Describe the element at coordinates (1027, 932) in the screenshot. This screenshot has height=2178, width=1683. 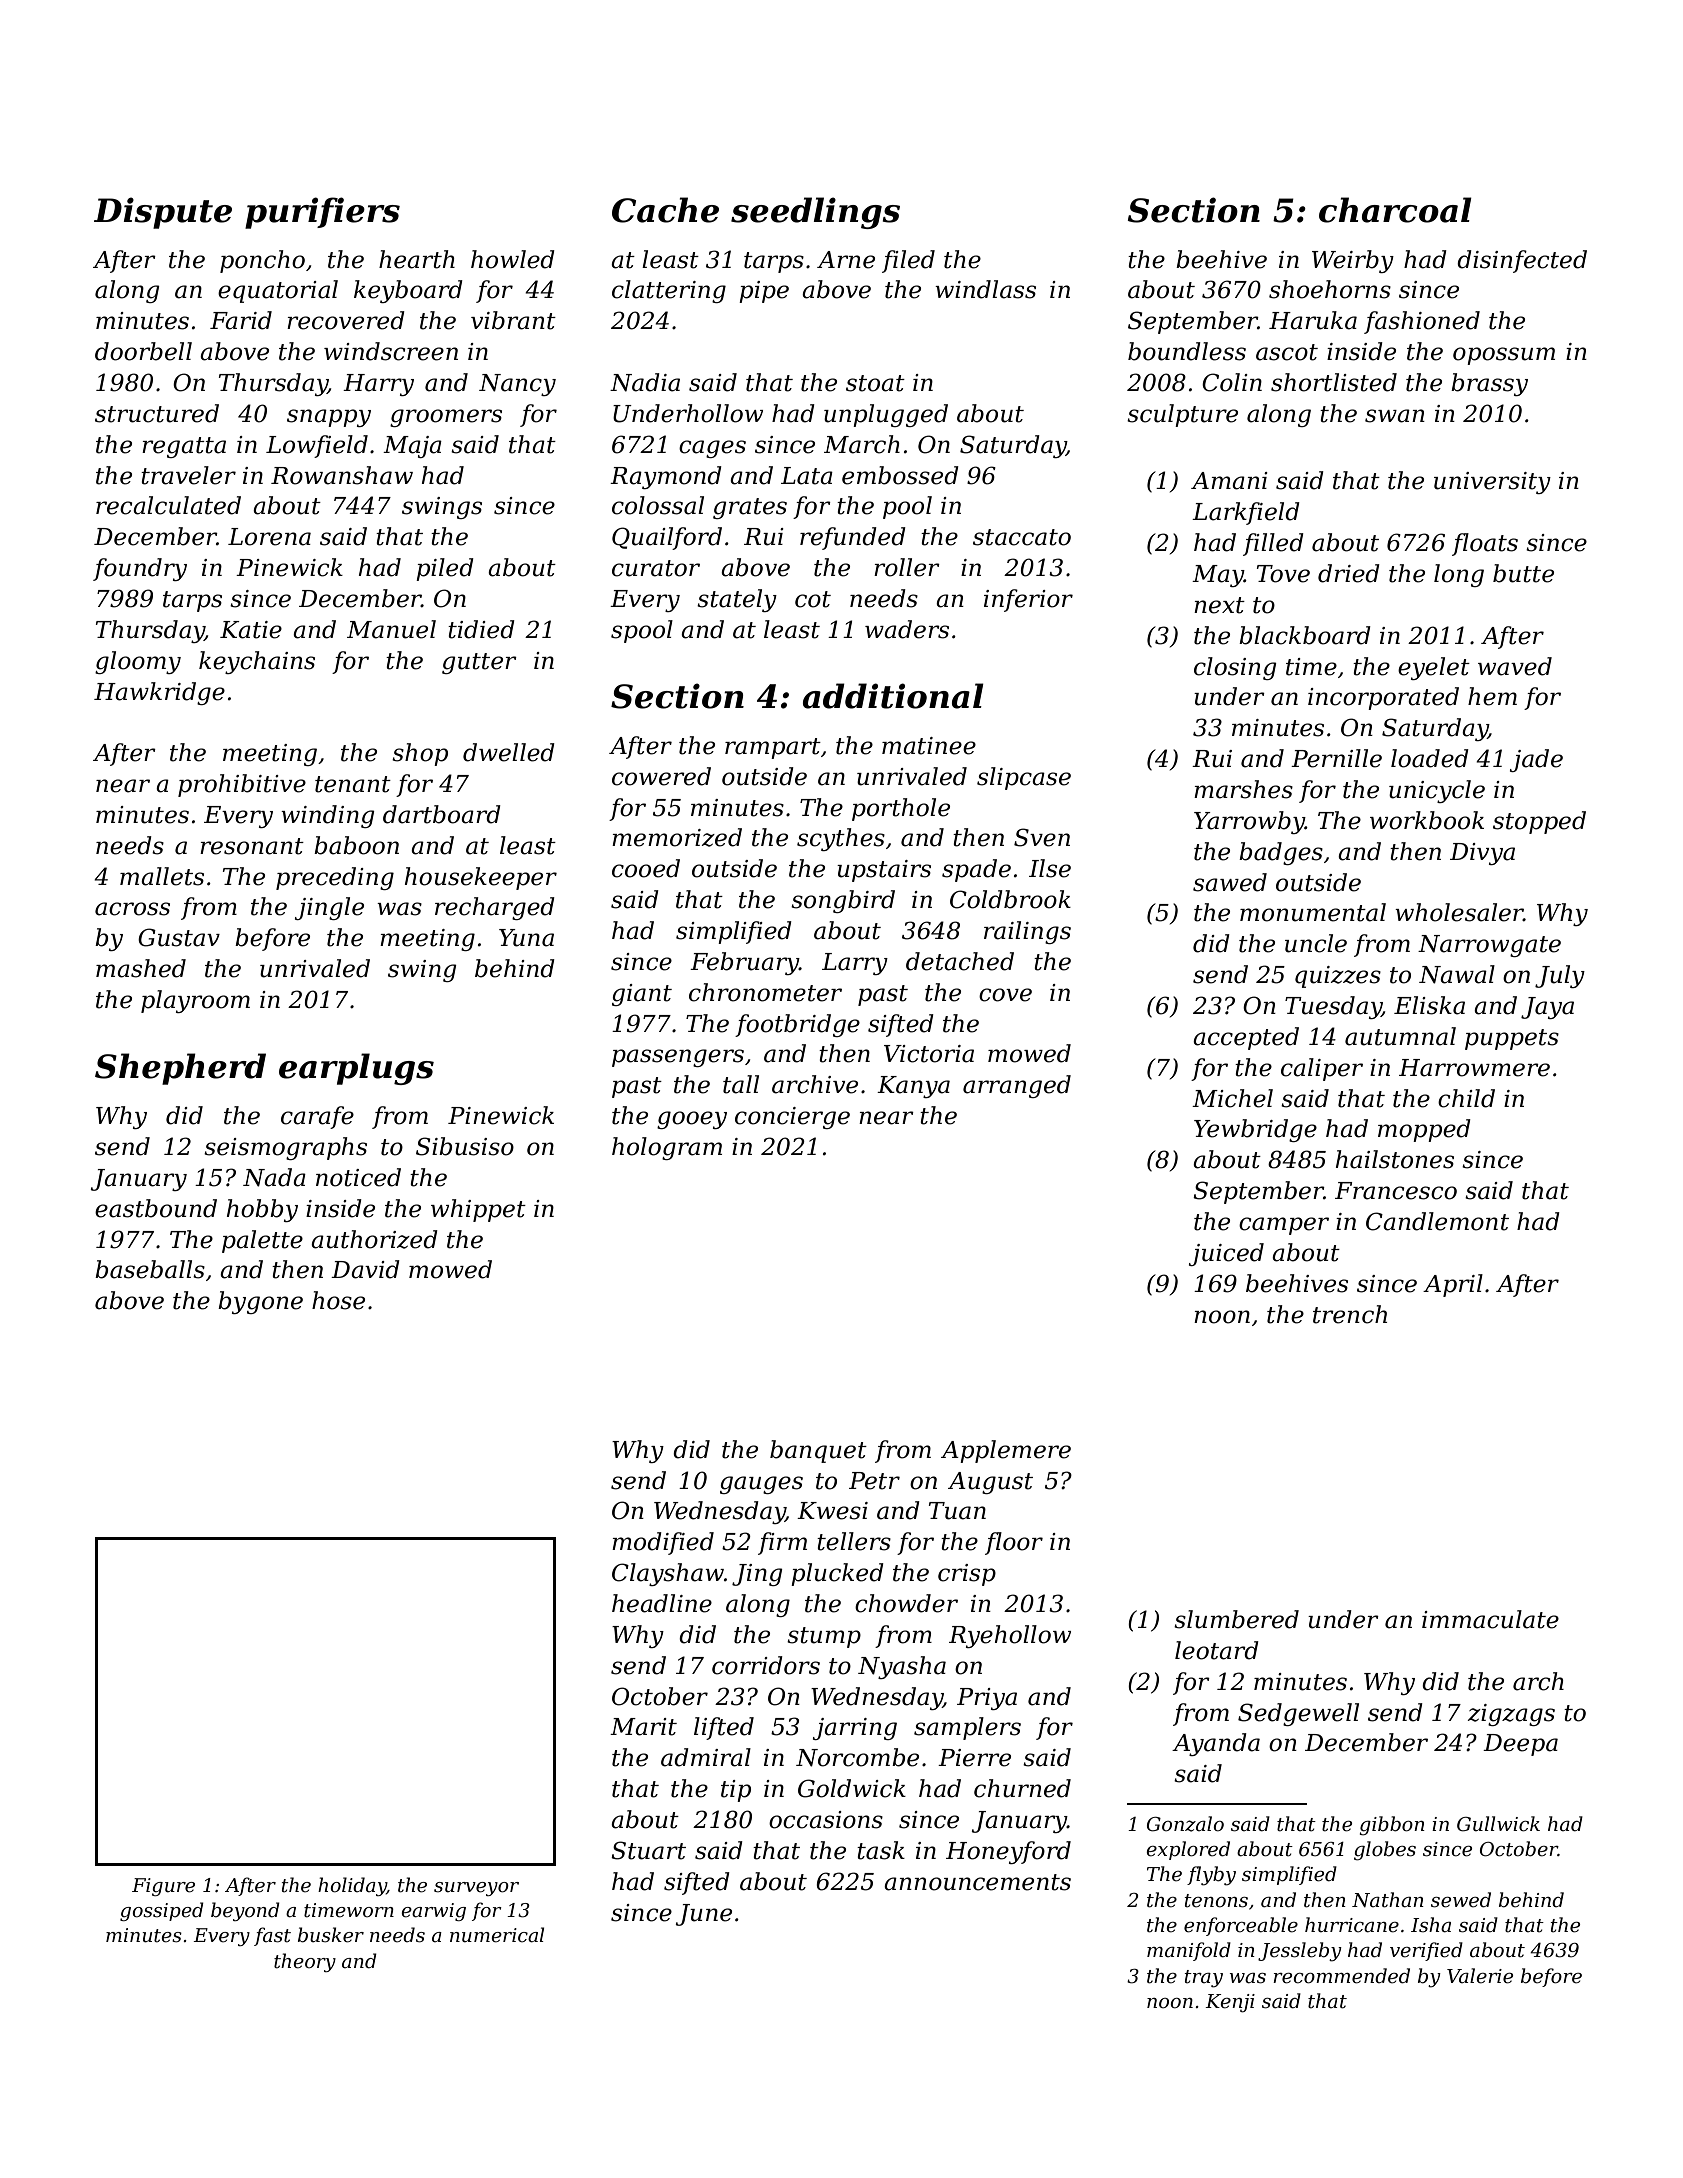
I see `railings` at that location.
